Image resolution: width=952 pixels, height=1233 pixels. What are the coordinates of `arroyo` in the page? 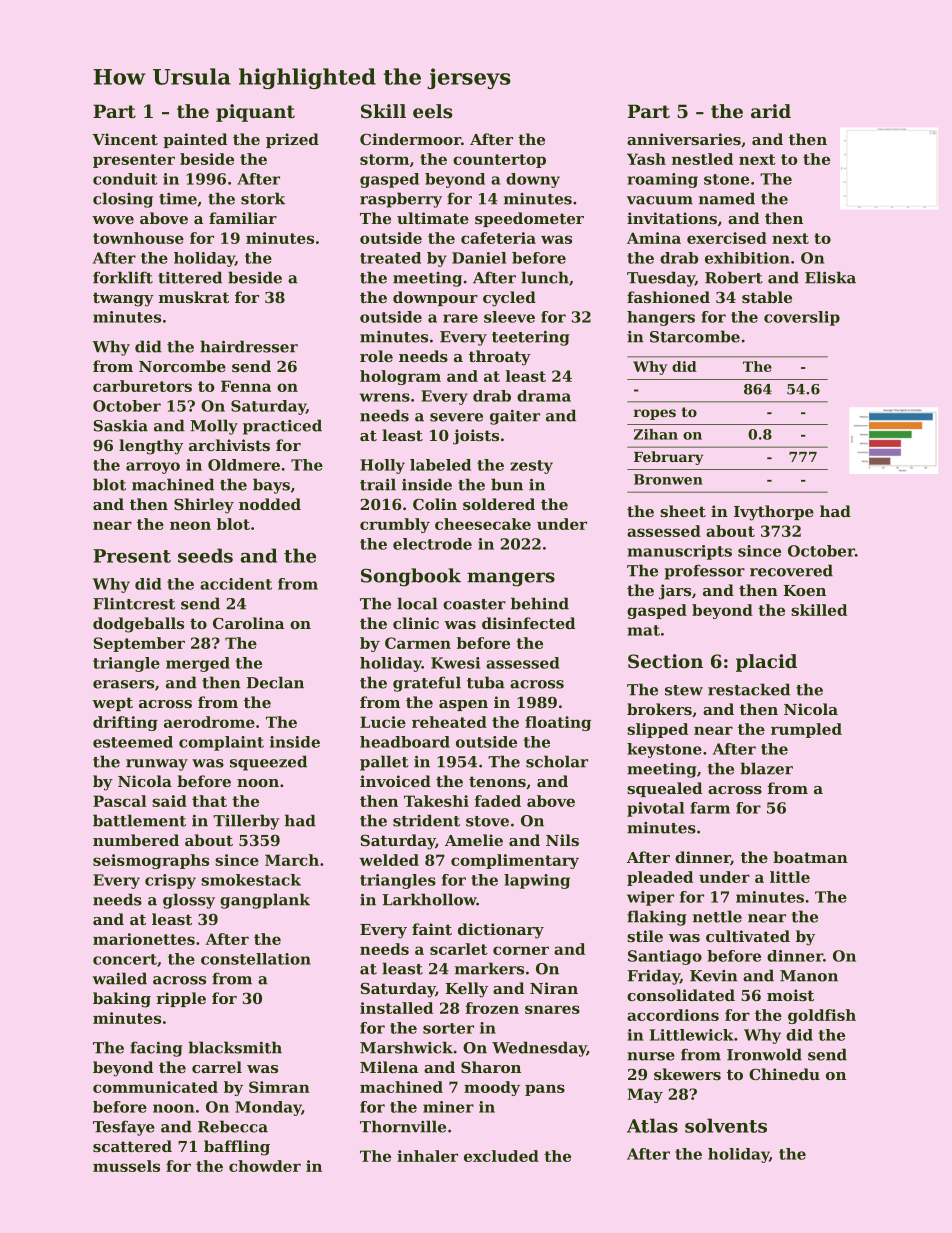 It's located at (153, 468).
